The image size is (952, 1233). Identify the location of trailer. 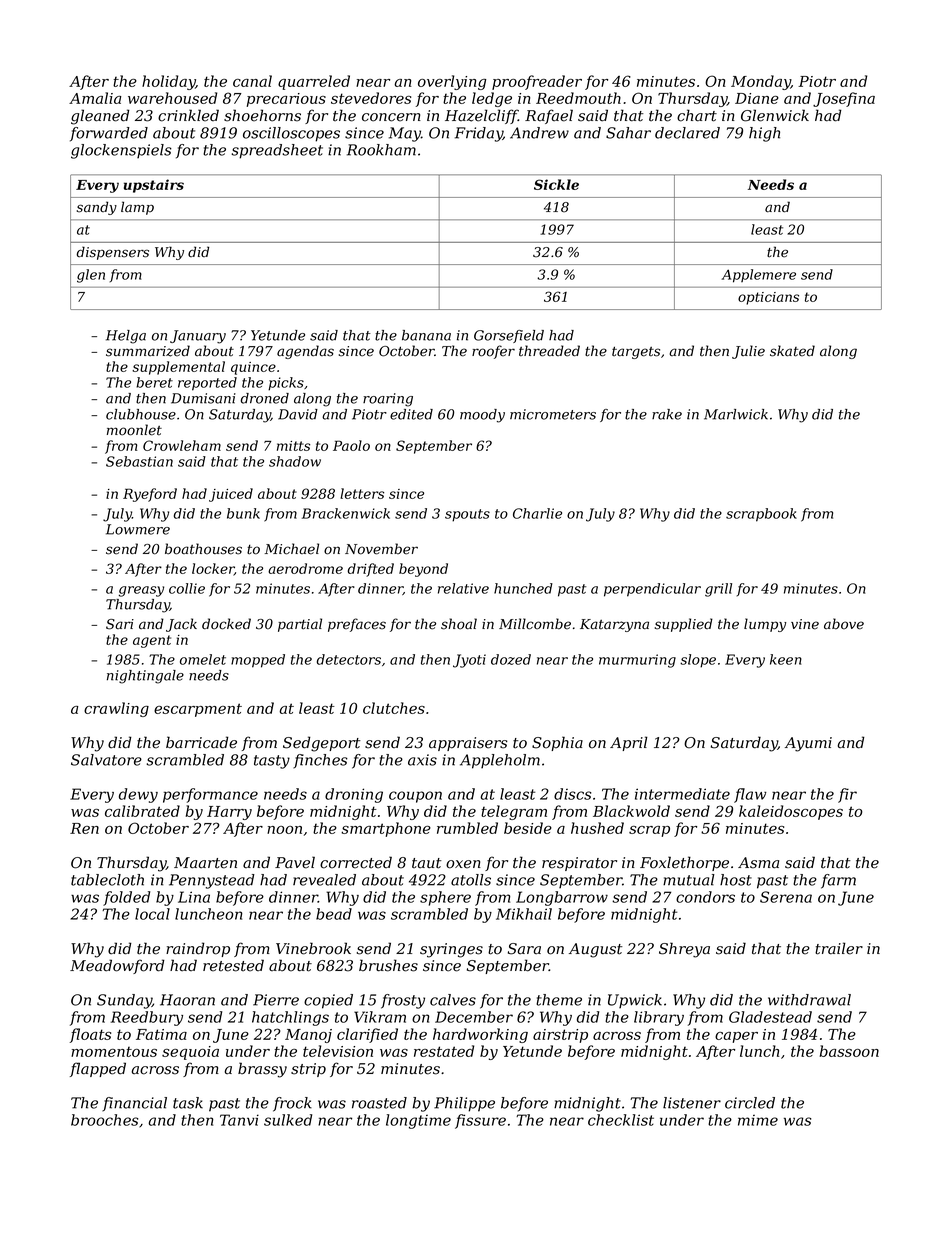
(839, 948).
